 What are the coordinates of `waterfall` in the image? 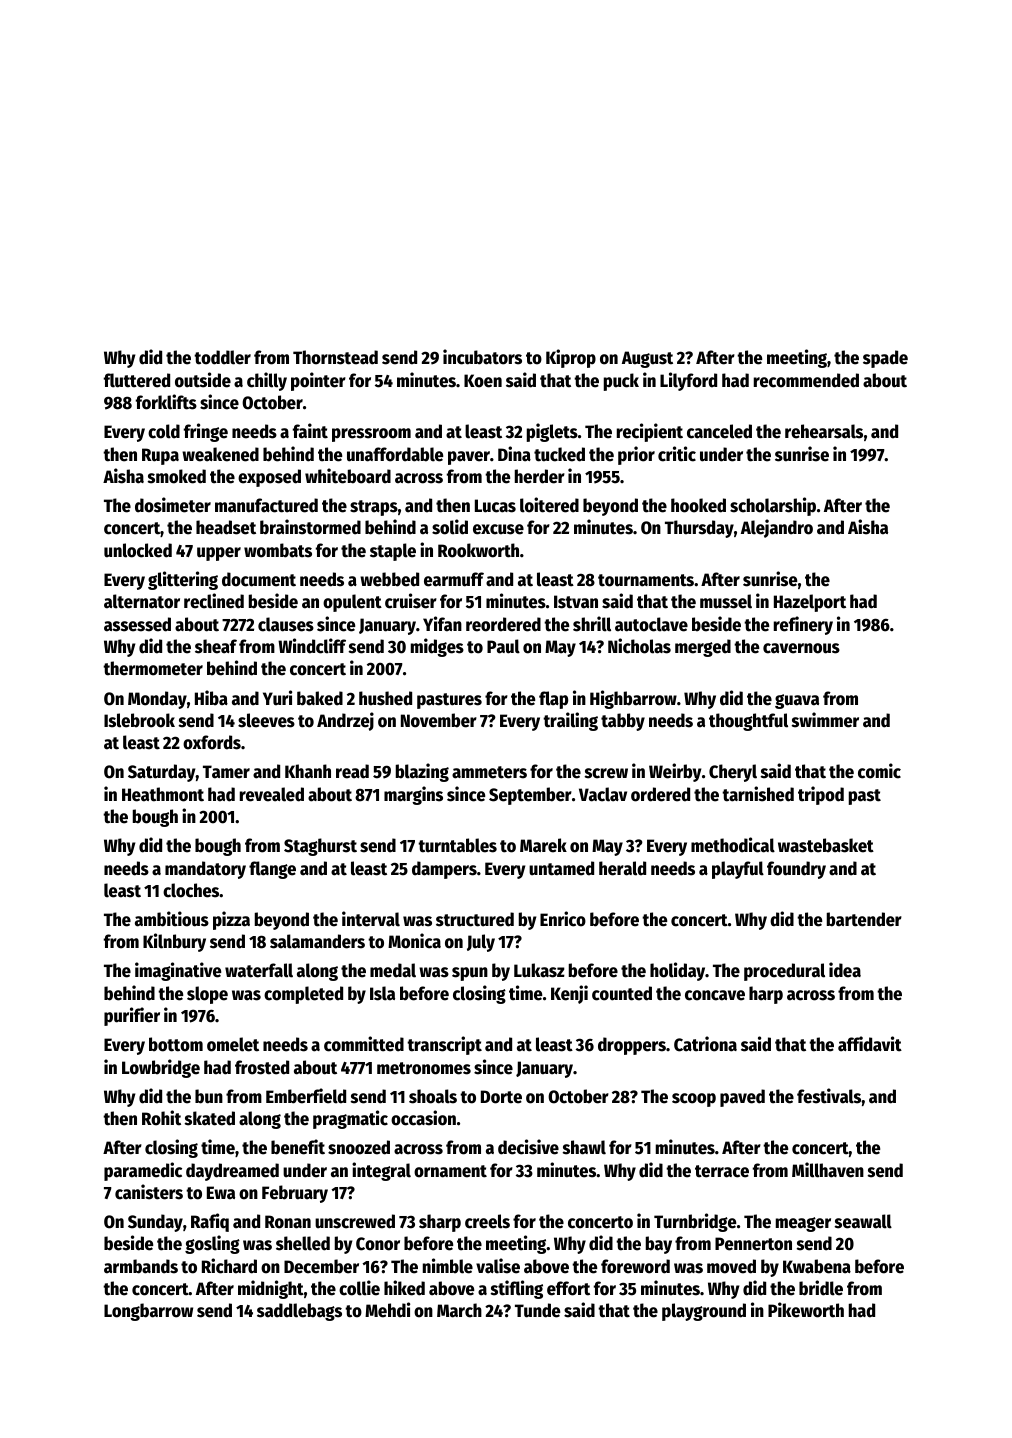 It's located at (259, 970).
